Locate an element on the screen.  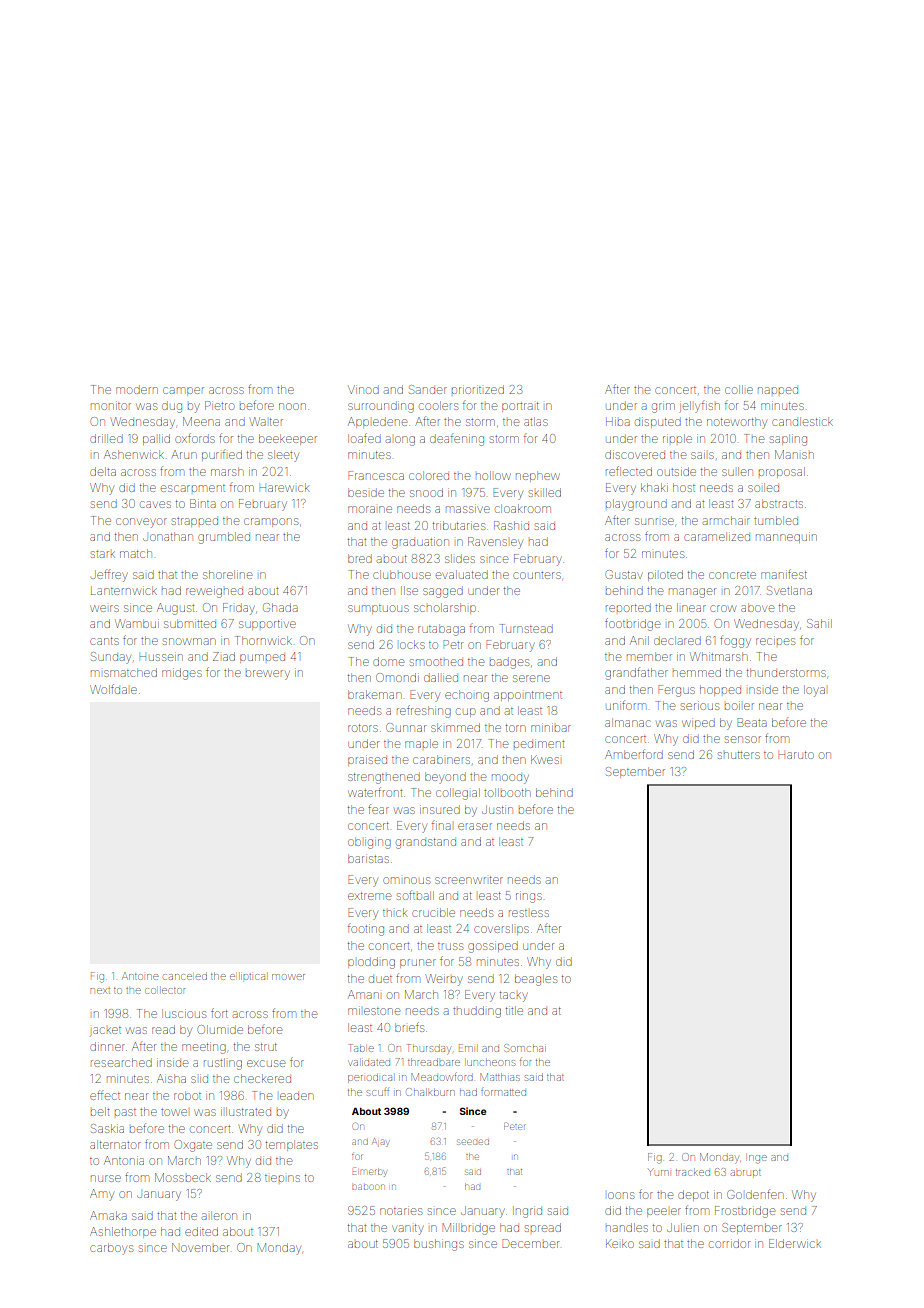
Sander is located at coordinates (428, 389).
